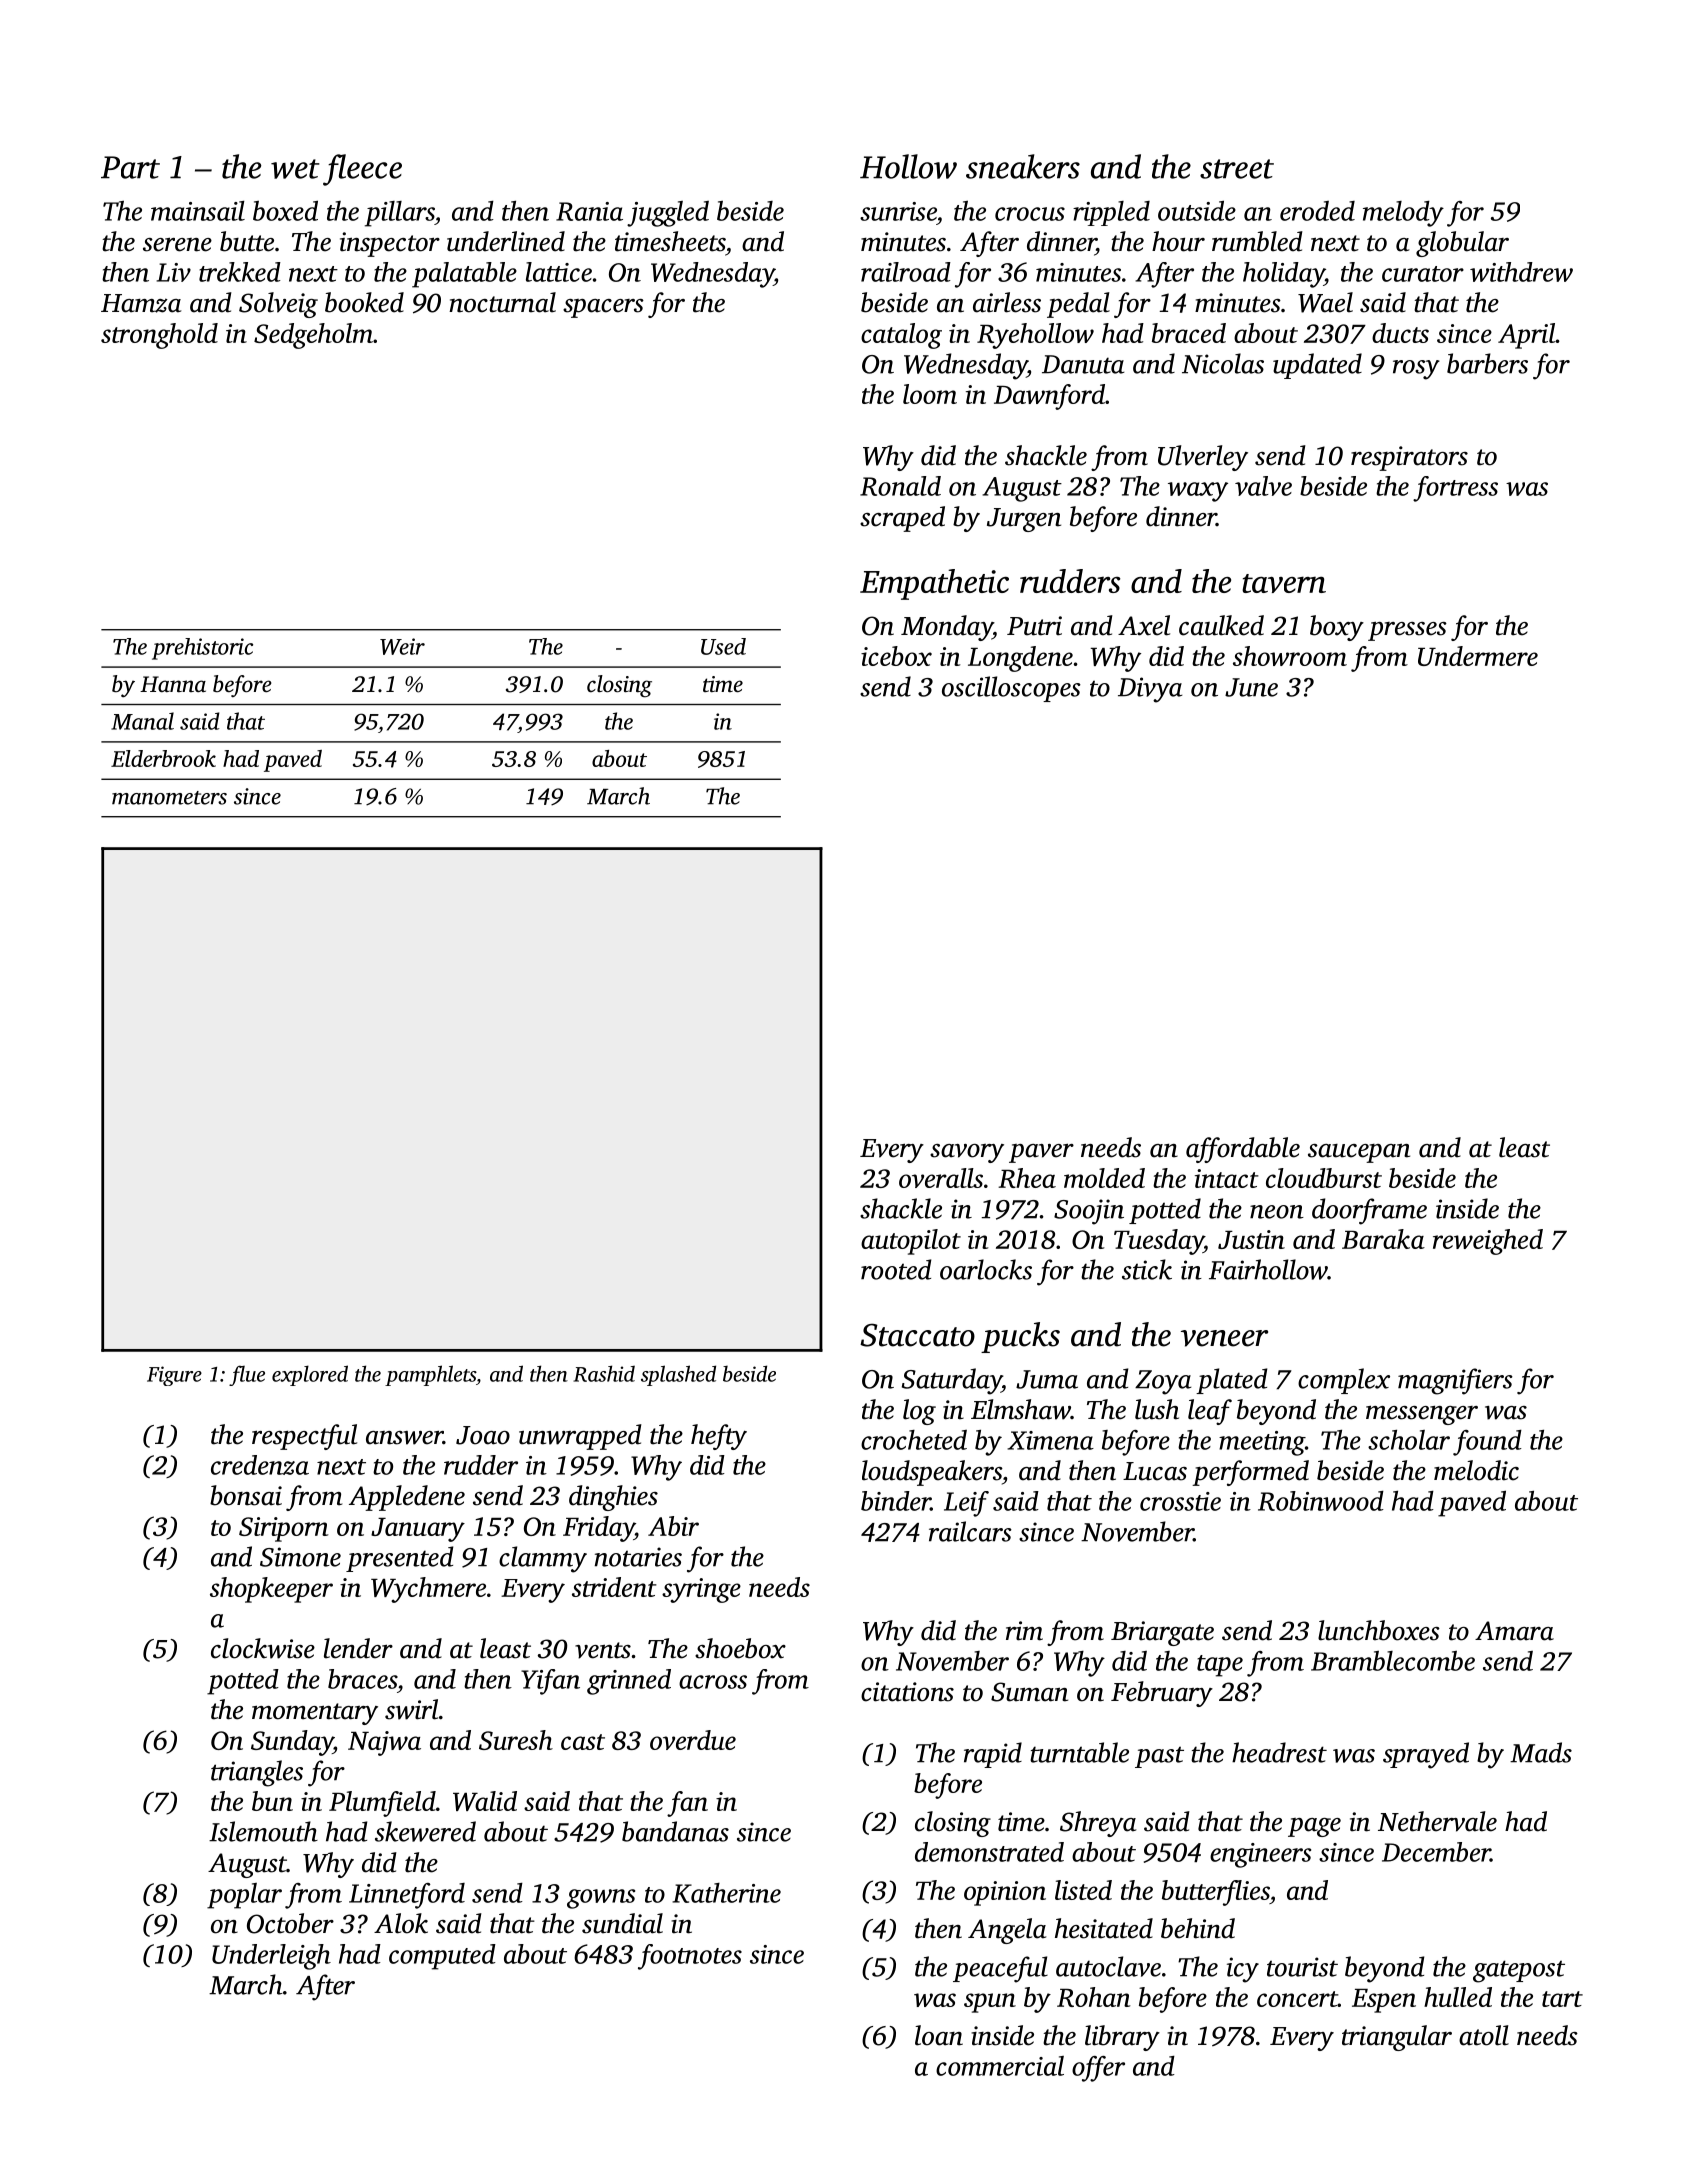 This page has height=2178, width=1683. What do you see at coordinates (614, 1587) in the page?
I see `strident` at bounding box center [614, 1587].
